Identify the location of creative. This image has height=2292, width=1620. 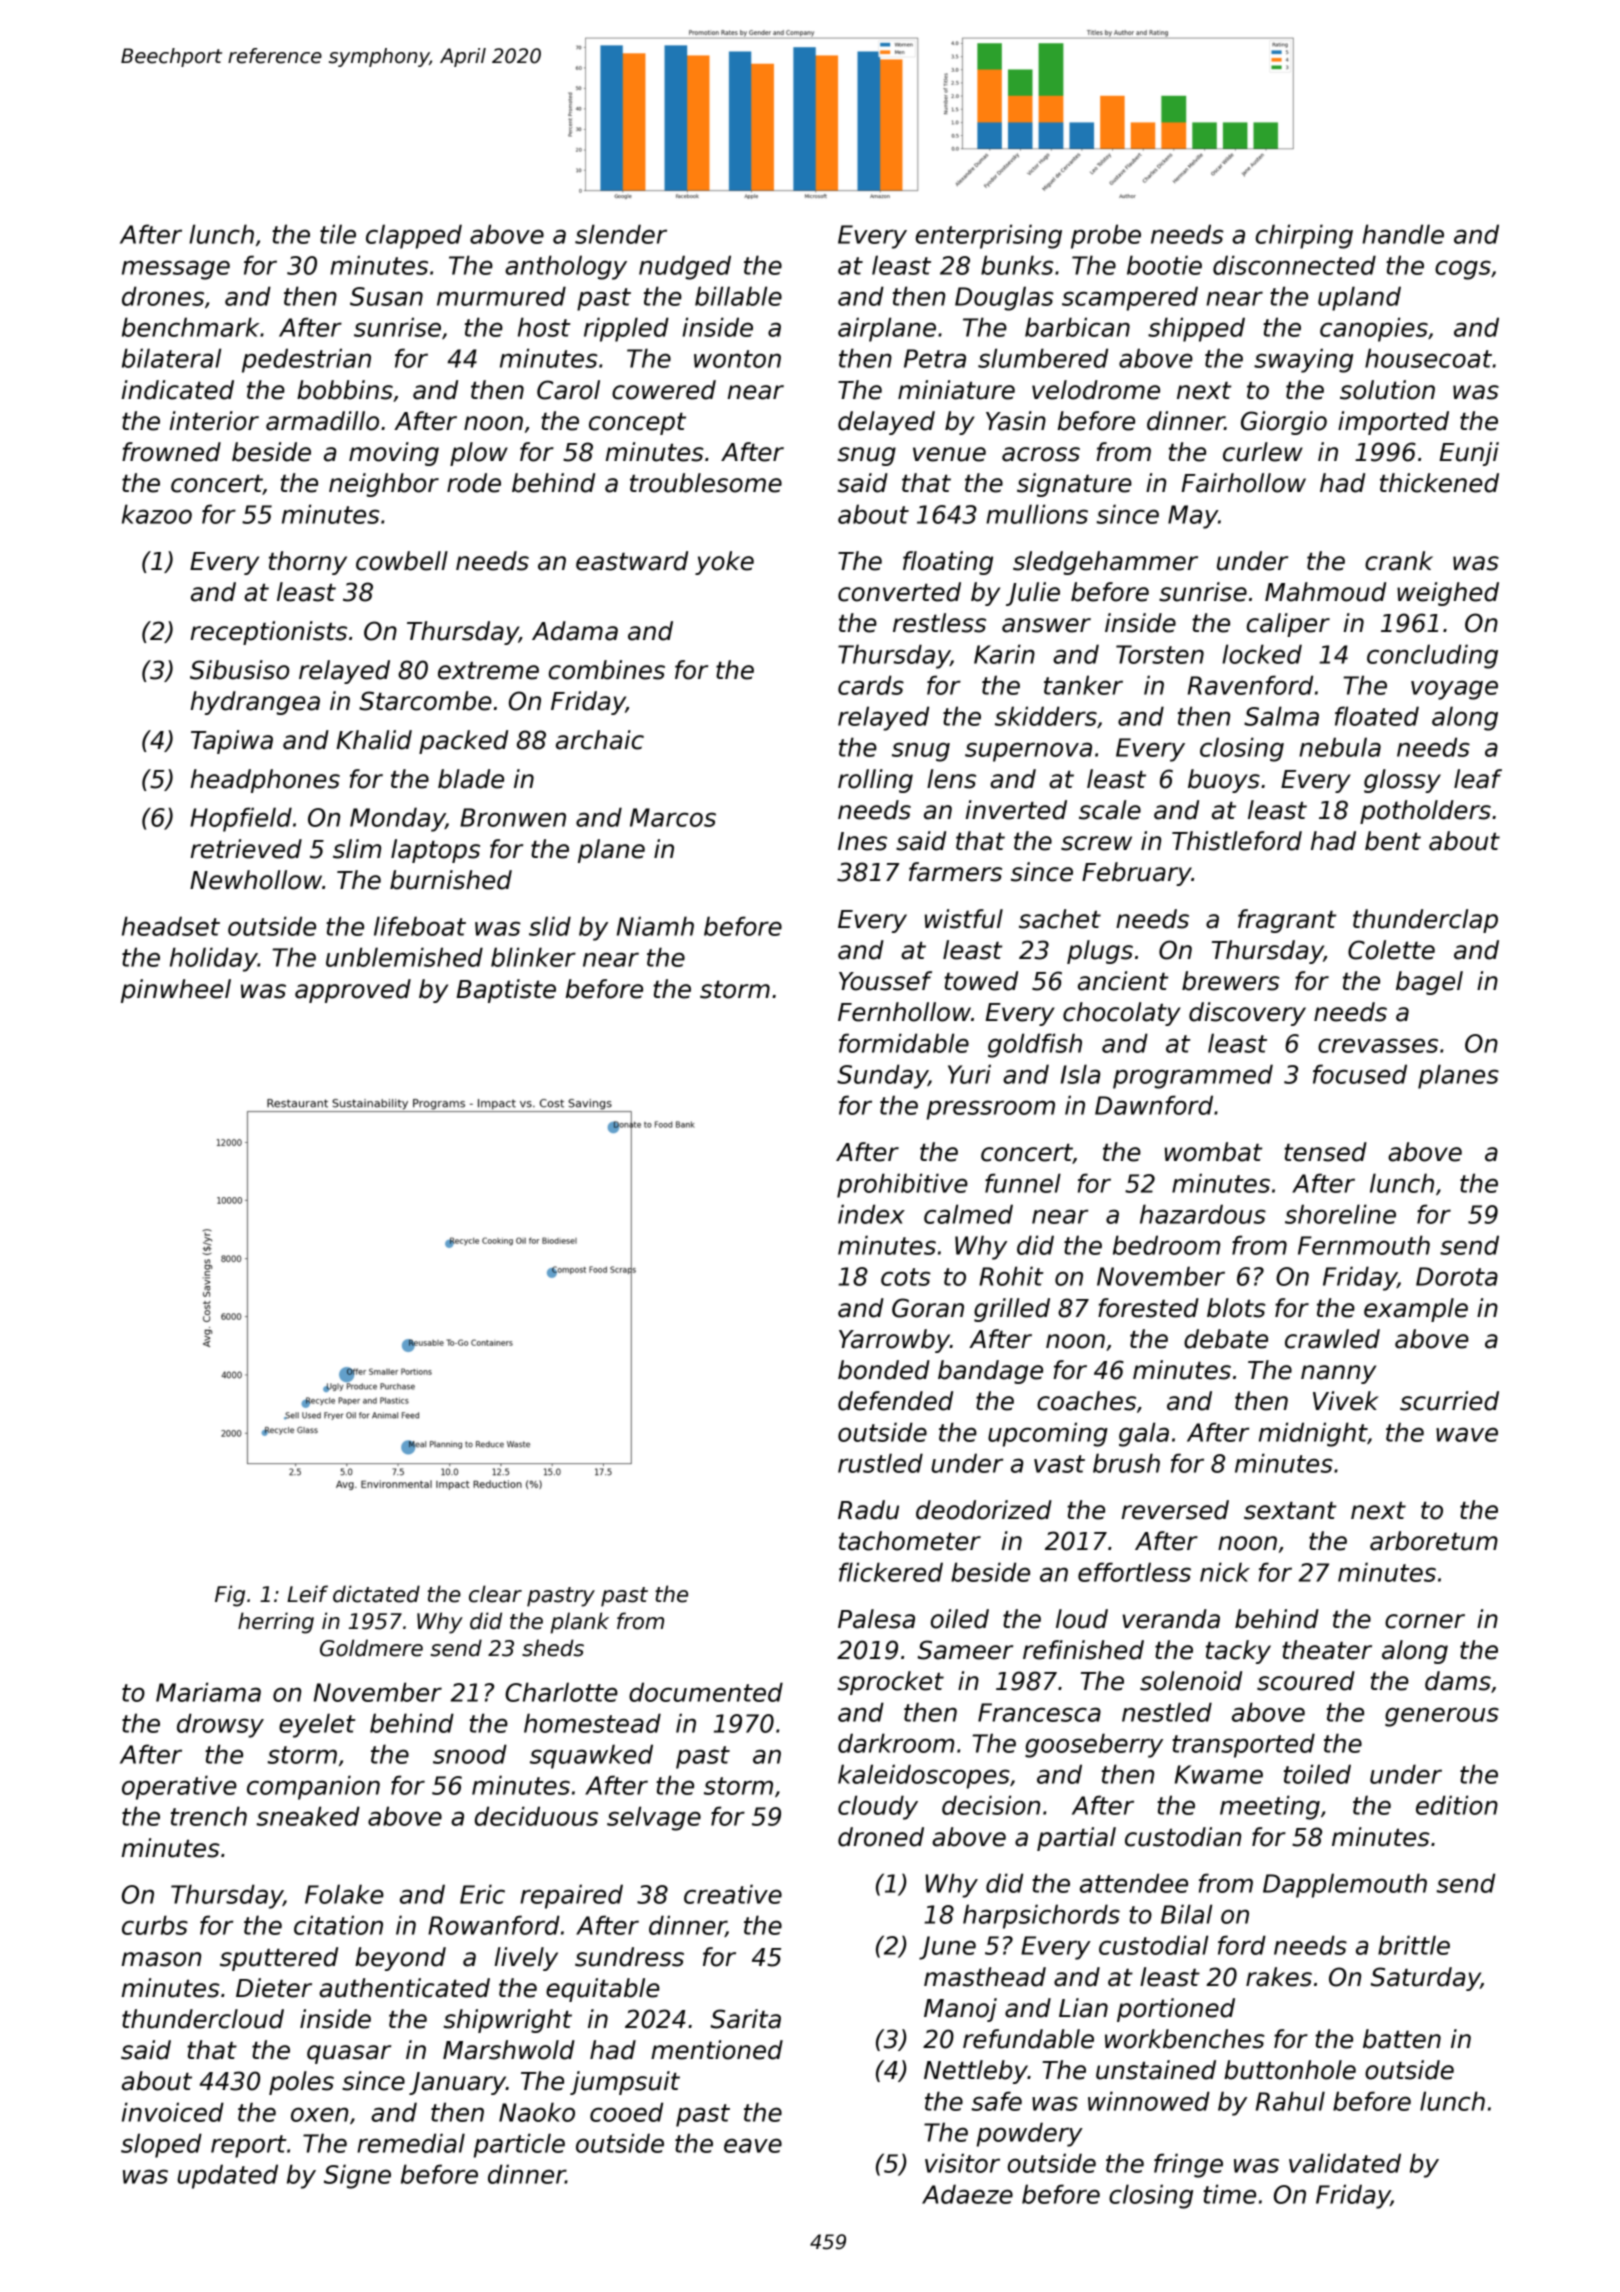
(733, 1894).
